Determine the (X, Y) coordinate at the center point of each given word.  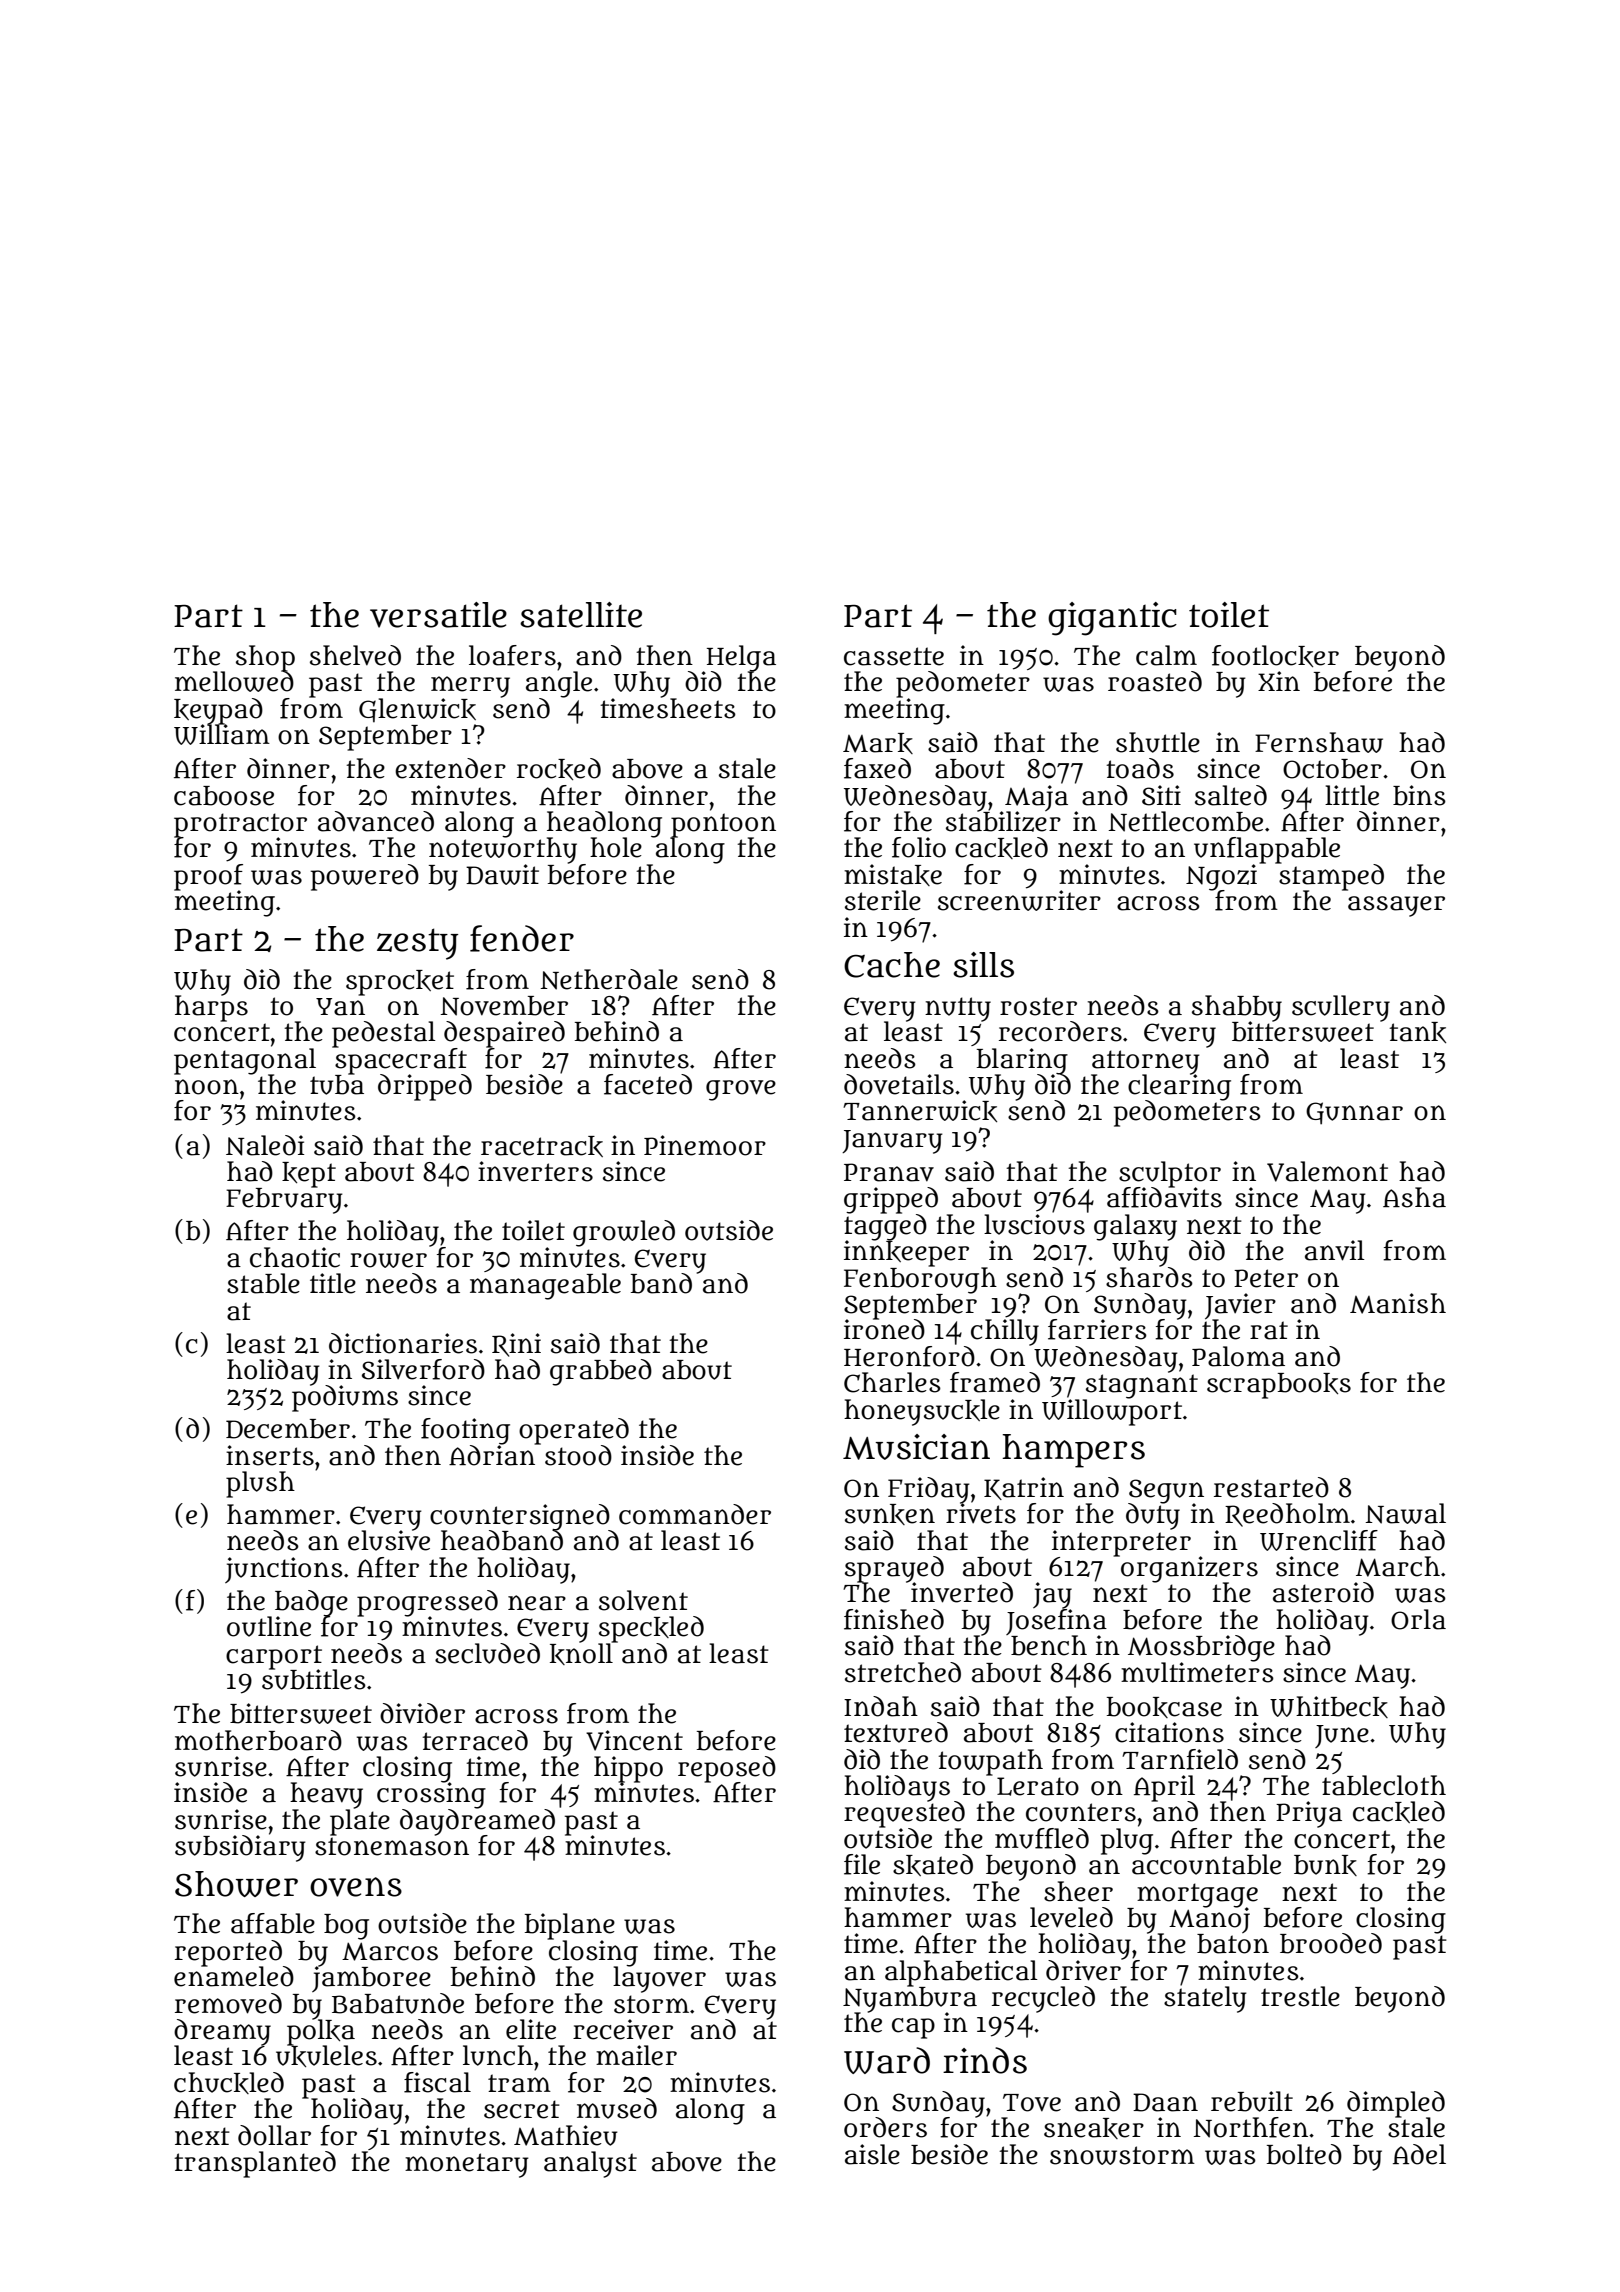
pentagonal (245, 1061)
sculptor (1170, 1174)
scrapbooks (1279, 1386)
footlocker (1275, 656)
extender (450, 768)
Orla (1418, 1619)
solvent (643, 1600)
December (288, 1429)
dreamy (222, 2032)
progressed (427, 1603)
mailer (636, 2055)
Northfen (1251, 2127)
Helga (741, 658)
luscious (1034, 1224)
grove (741, 1090)
